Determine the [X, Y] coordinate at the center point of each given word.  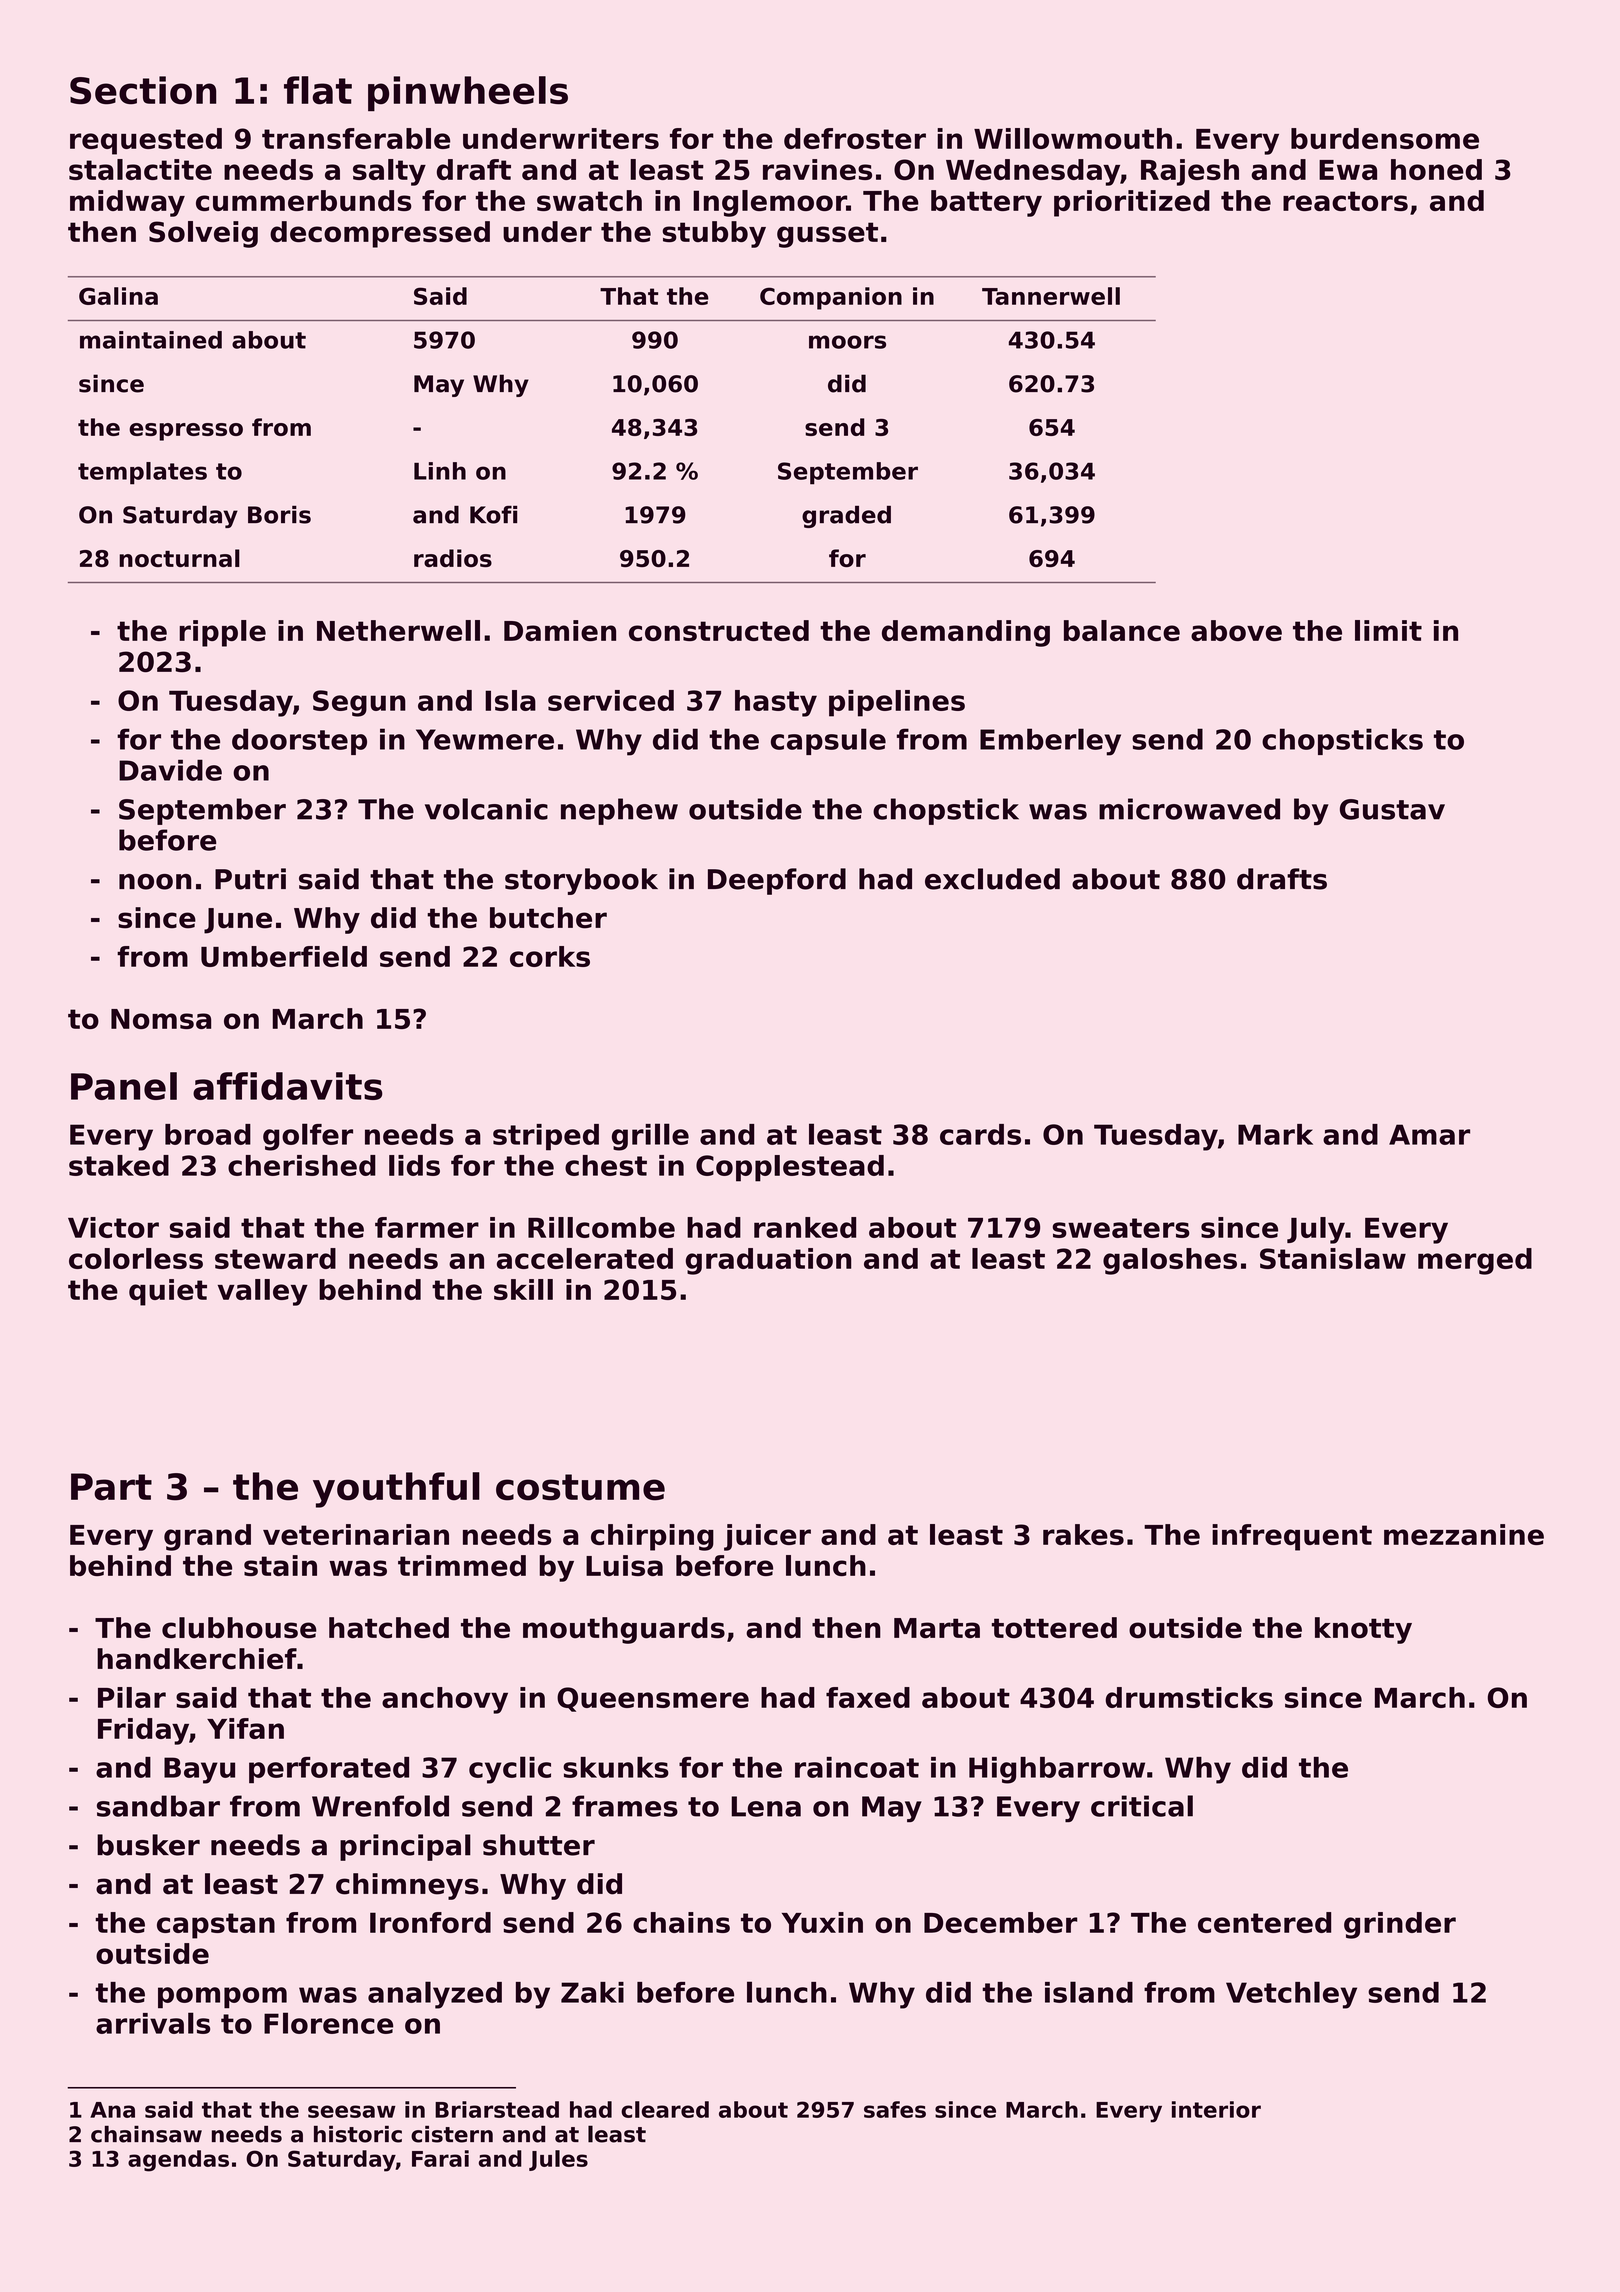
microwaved [1189, 809]
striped [546, 1137]
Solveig [203, 234]
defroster [855, 138]
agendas [178, 2161]
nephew [619, 811]
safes [895, 2109]
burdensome [1385, 138]
